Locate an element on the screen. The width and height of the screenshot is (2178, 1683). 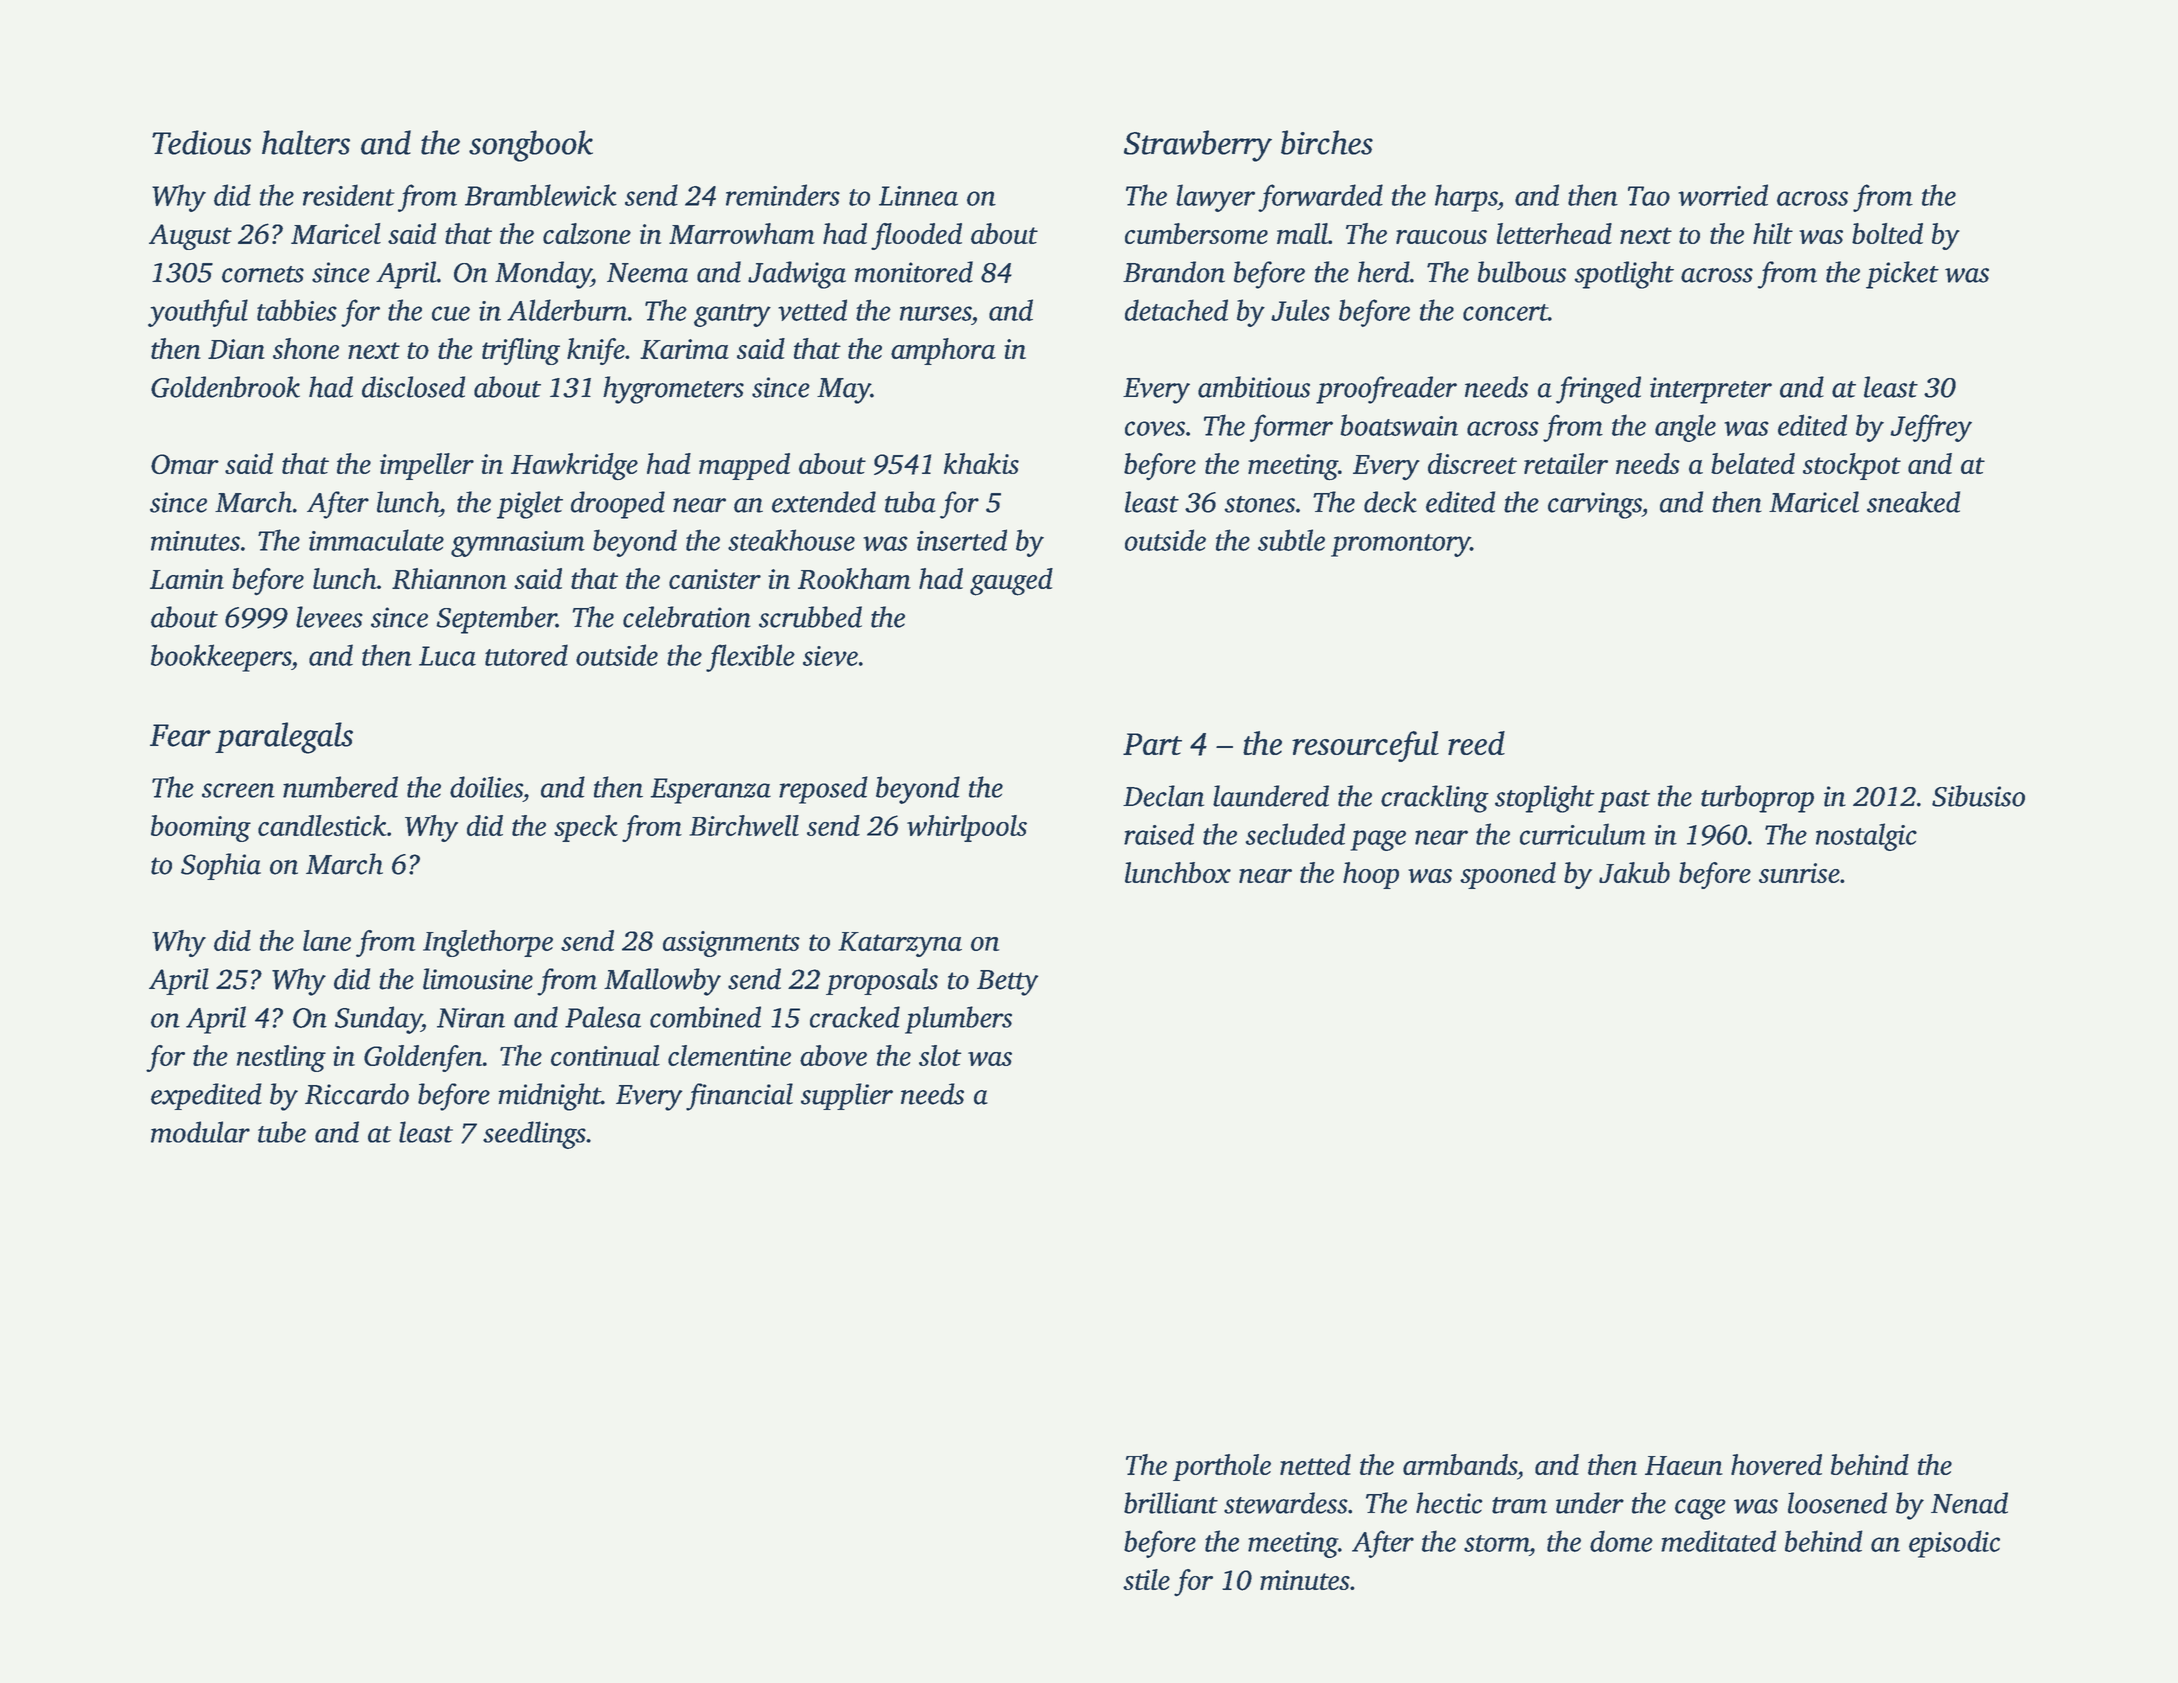
reed is located at coordinates (1476, 743).
